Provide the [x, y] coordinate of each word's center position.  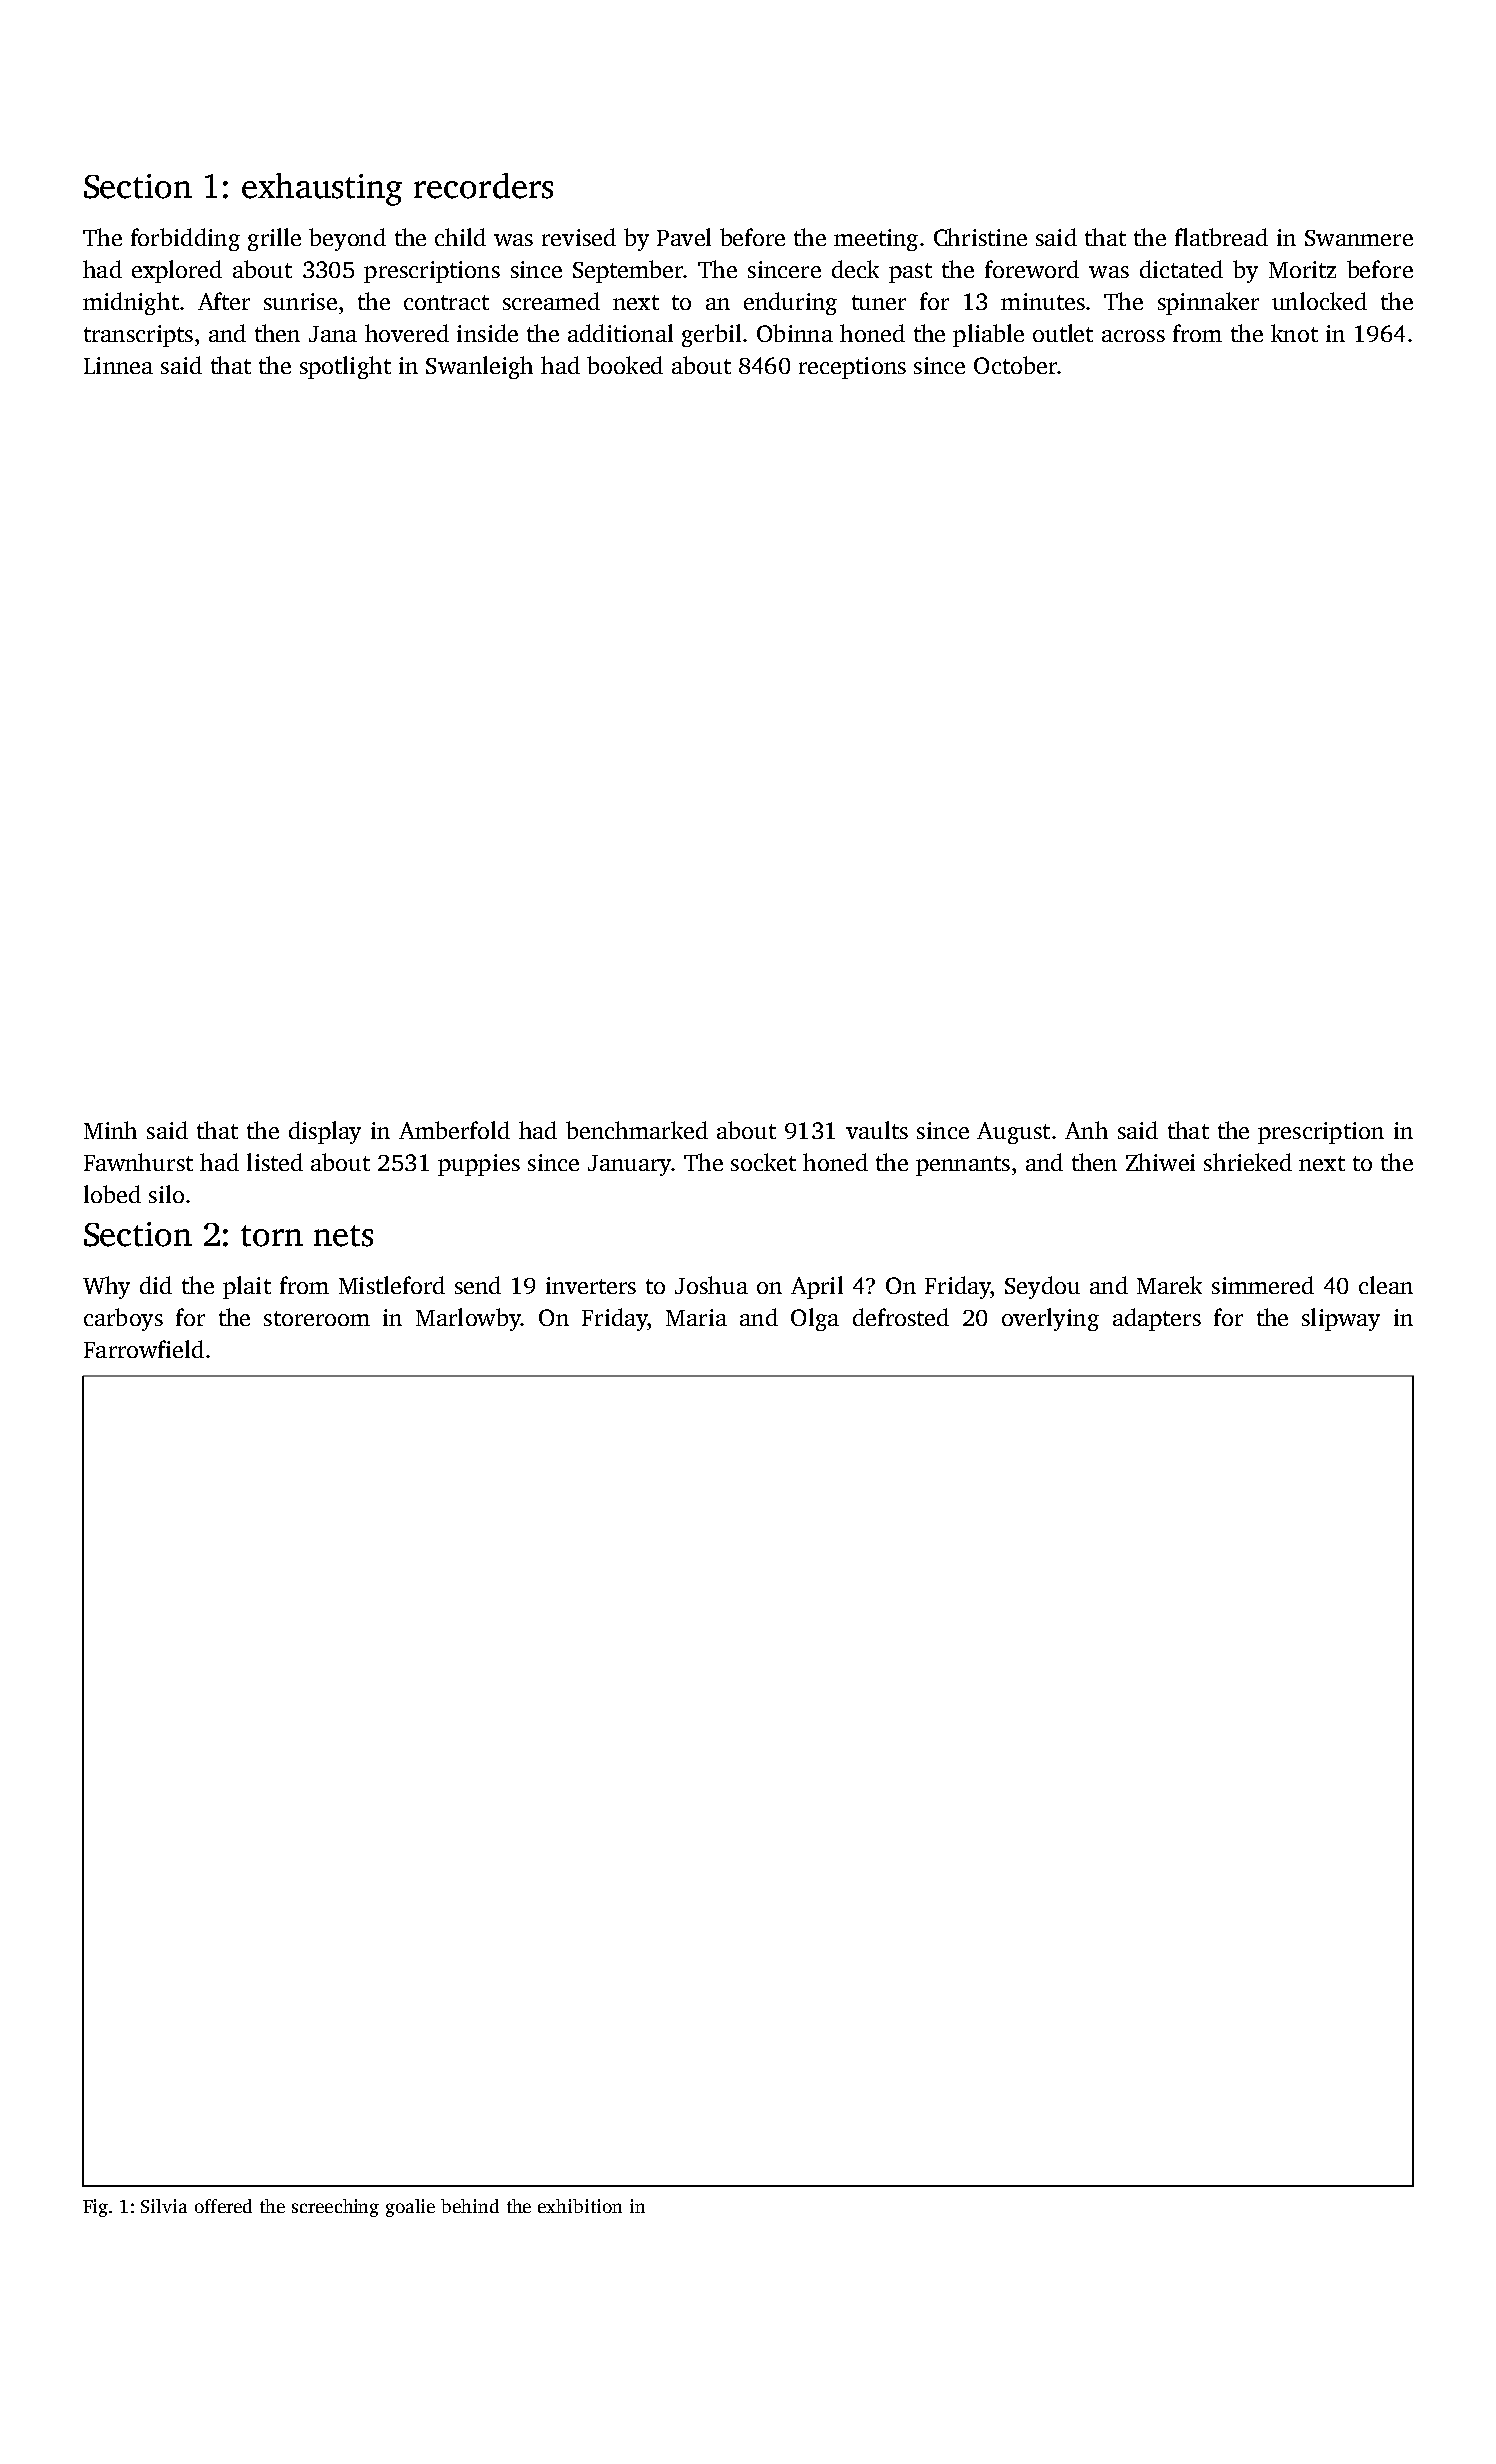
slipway [1341, 1319]
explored [177, 271]
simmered [1263, 1285]
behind [470, 2206]
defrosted [901, 1317]
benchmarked [637, 1130]
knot [1294, 333]
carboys [123, 1319]
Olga [815, 1319]
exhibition [580, 2206]
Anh [1086, 1130]
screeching [335, 2208]
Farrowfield [144, 1349]
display [325, 1132]
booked [625, 365]
